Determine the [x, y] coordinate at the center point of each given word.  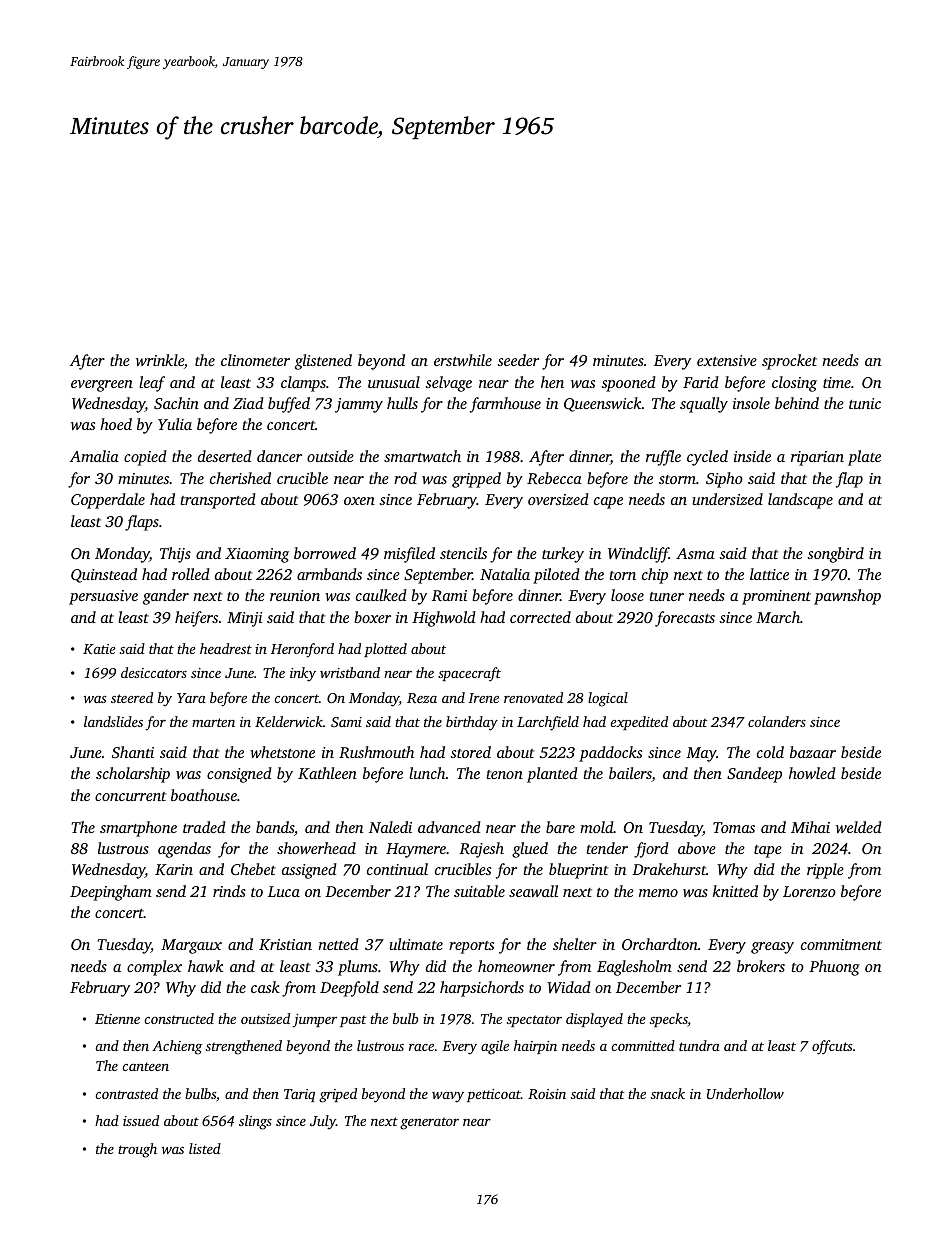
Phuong [834, 968]
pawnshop [847, 597]
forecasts [685, 619]
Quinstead [104, 575]
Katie [99, 649]
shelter [575, 944]
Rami [449, 595]
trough [137, 1150]
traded [204, 827]
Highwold [444, 619]
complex [154, 968]
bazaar [813, 752]
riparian [817, 458]
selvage [448, 384]
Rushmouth [376, 752]
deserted [225, 456]
